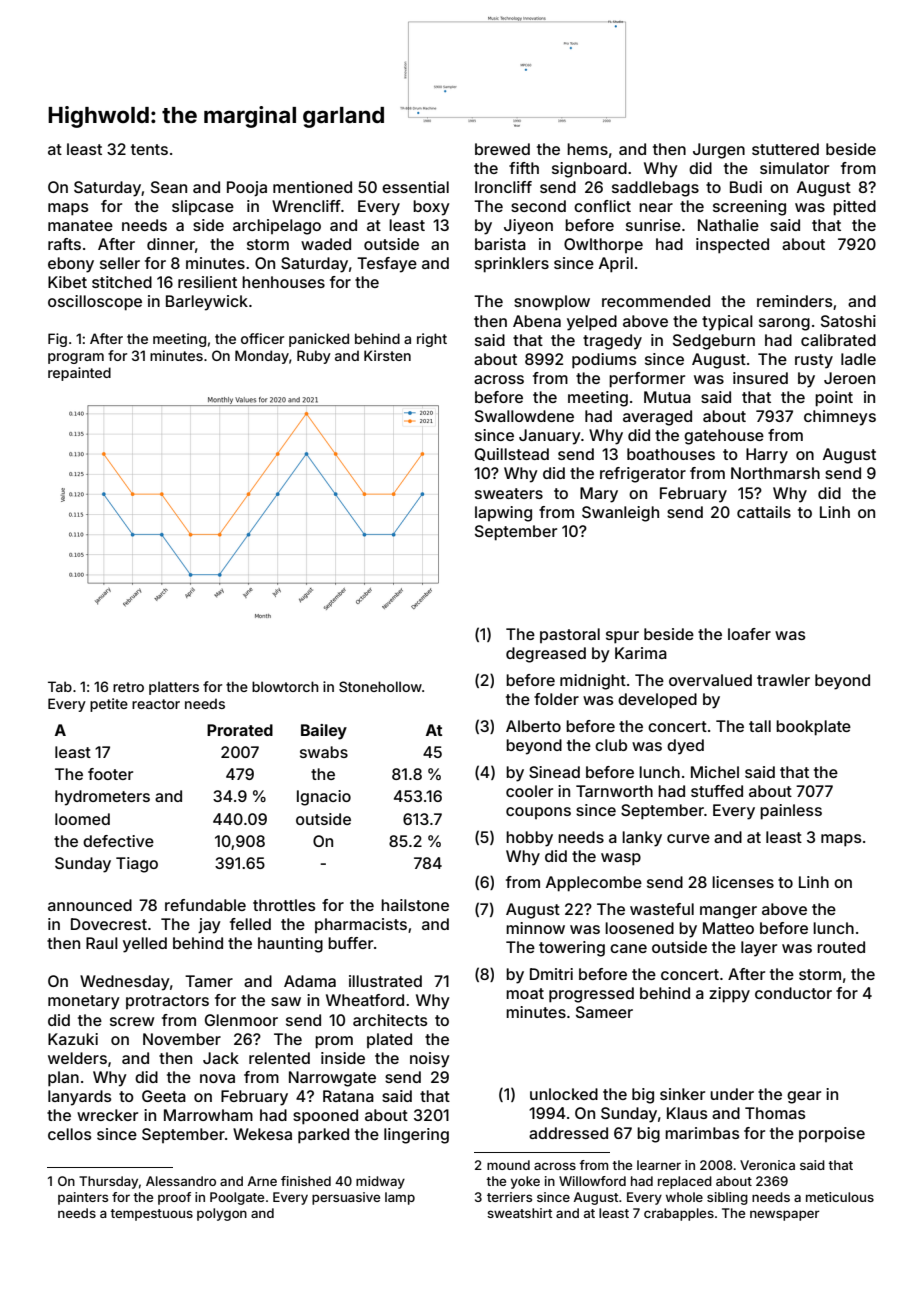 The width and height of the page is (924, 1308). Describe the element at coordinates (151, 1215) in the page. I see `tempestuous` at that location.
